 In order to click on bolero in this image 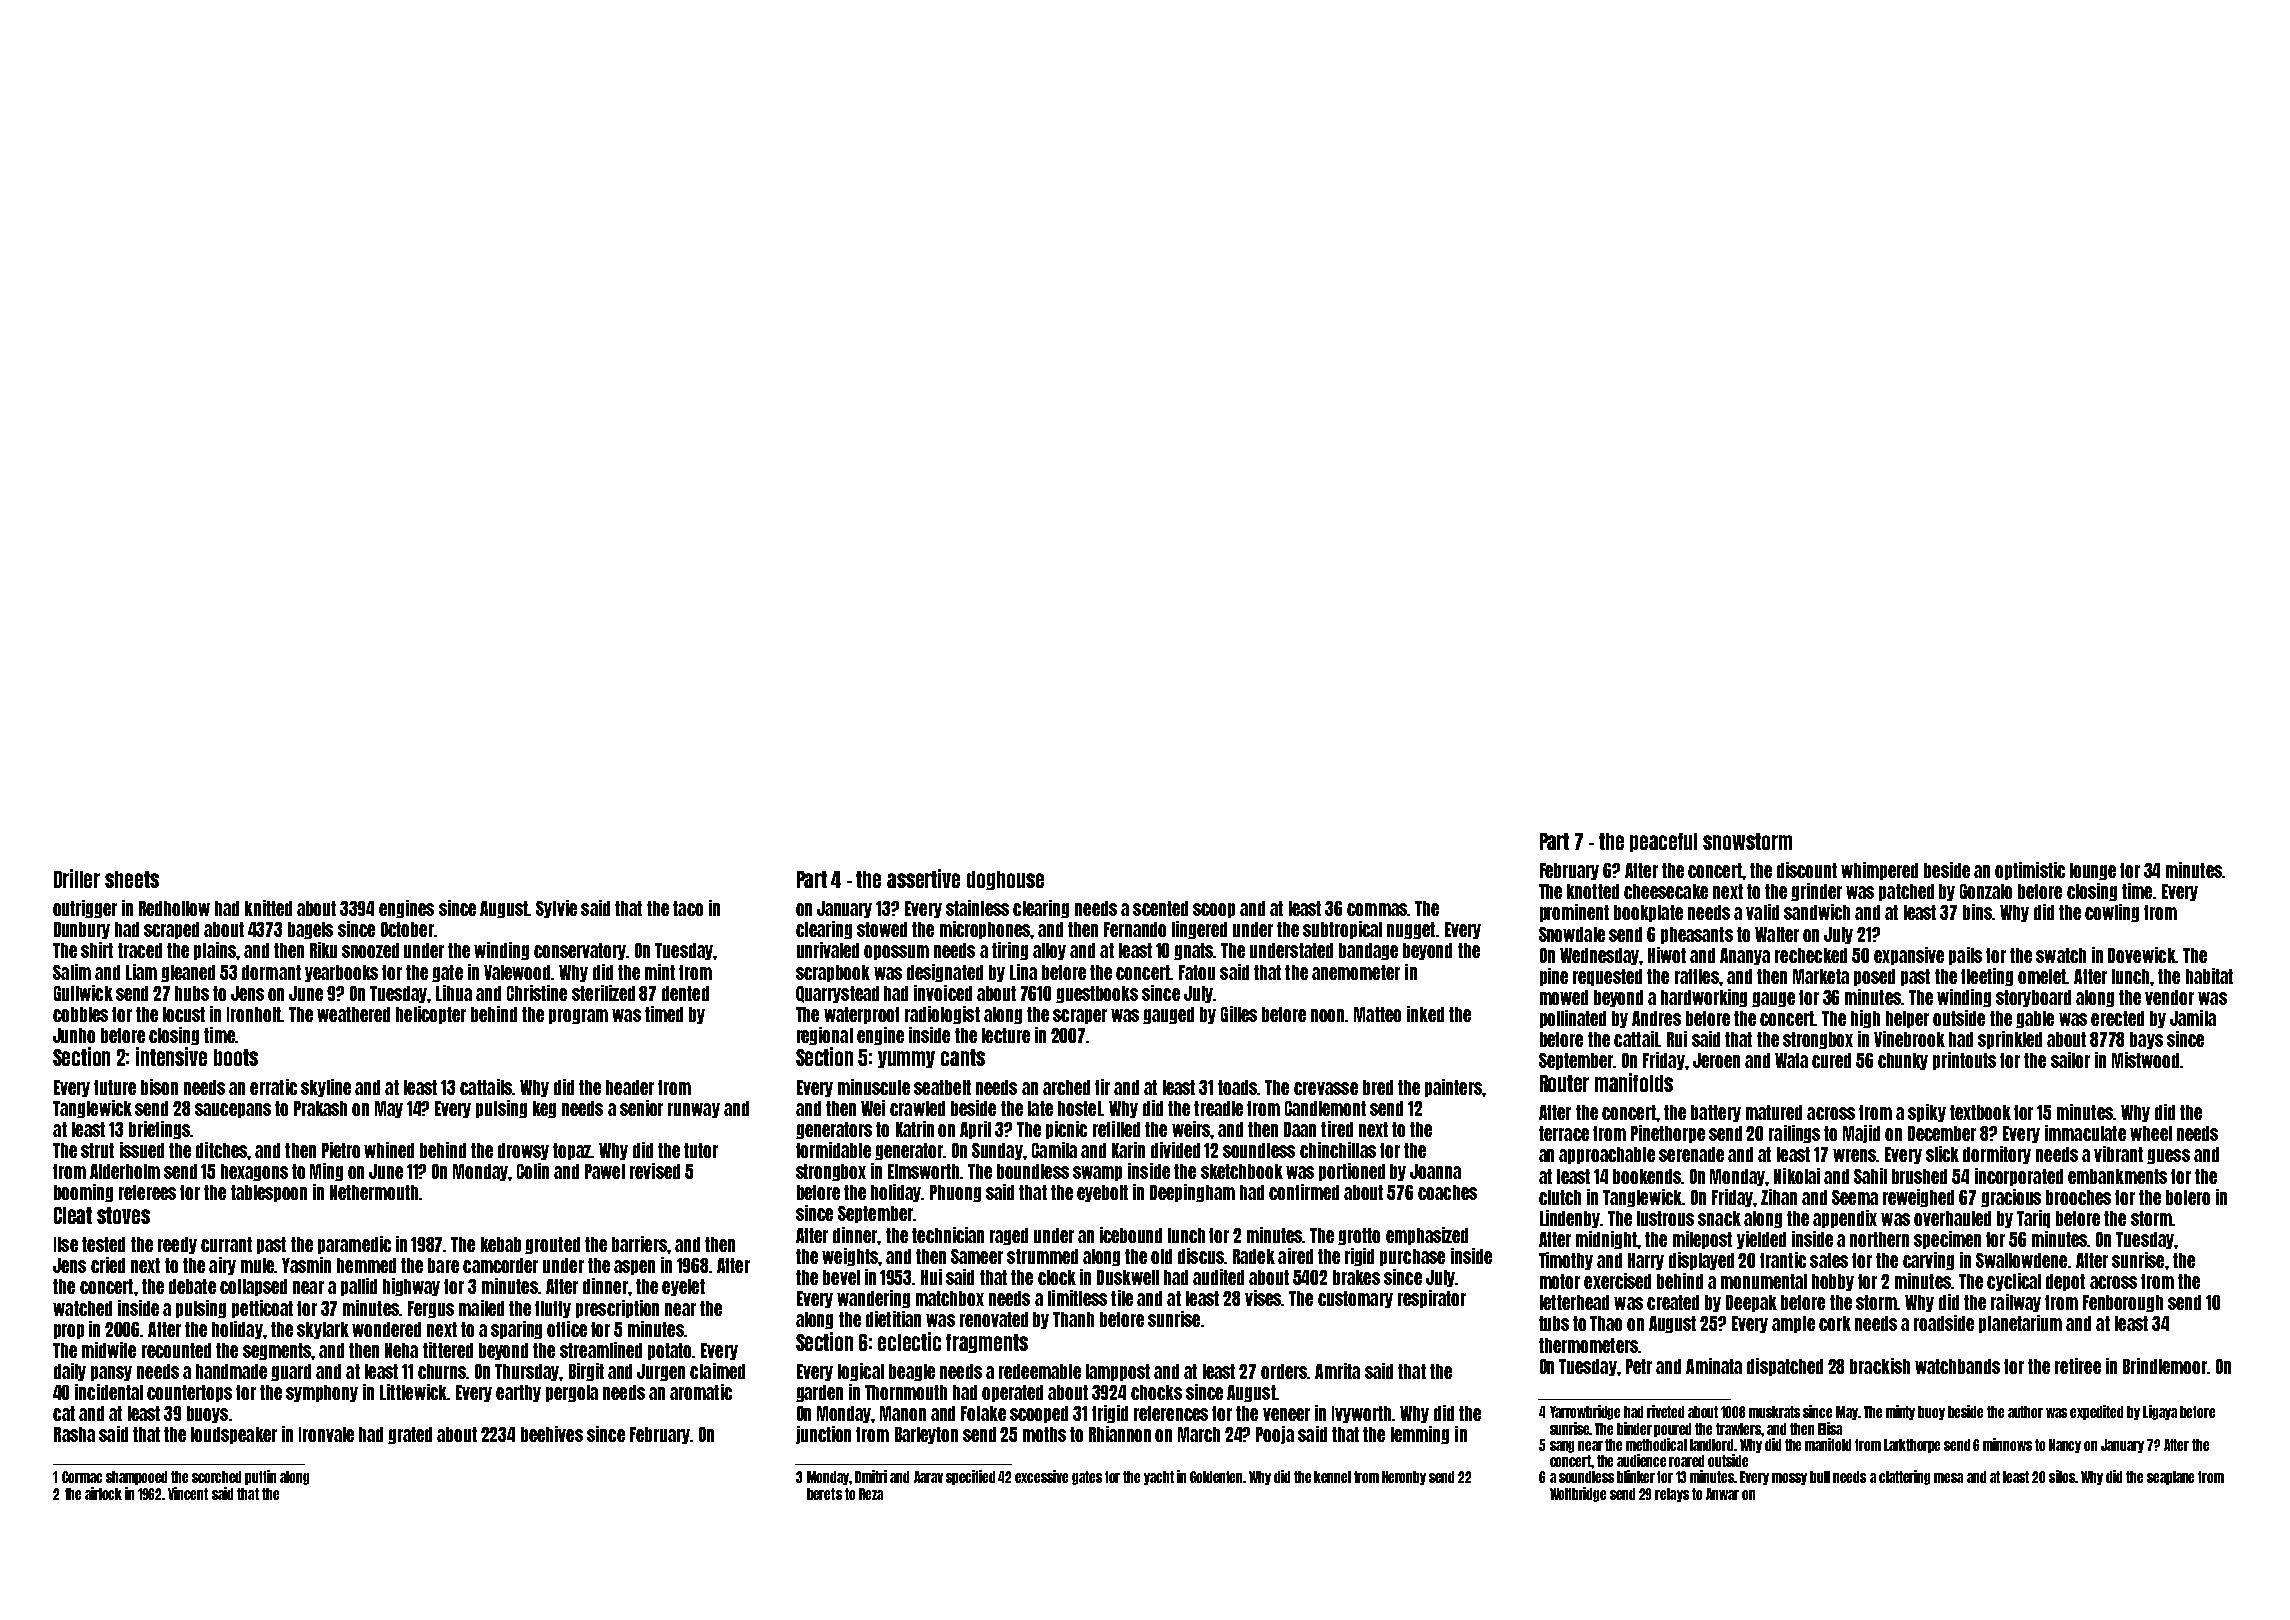, I will do `click(2188, 1197)`.
